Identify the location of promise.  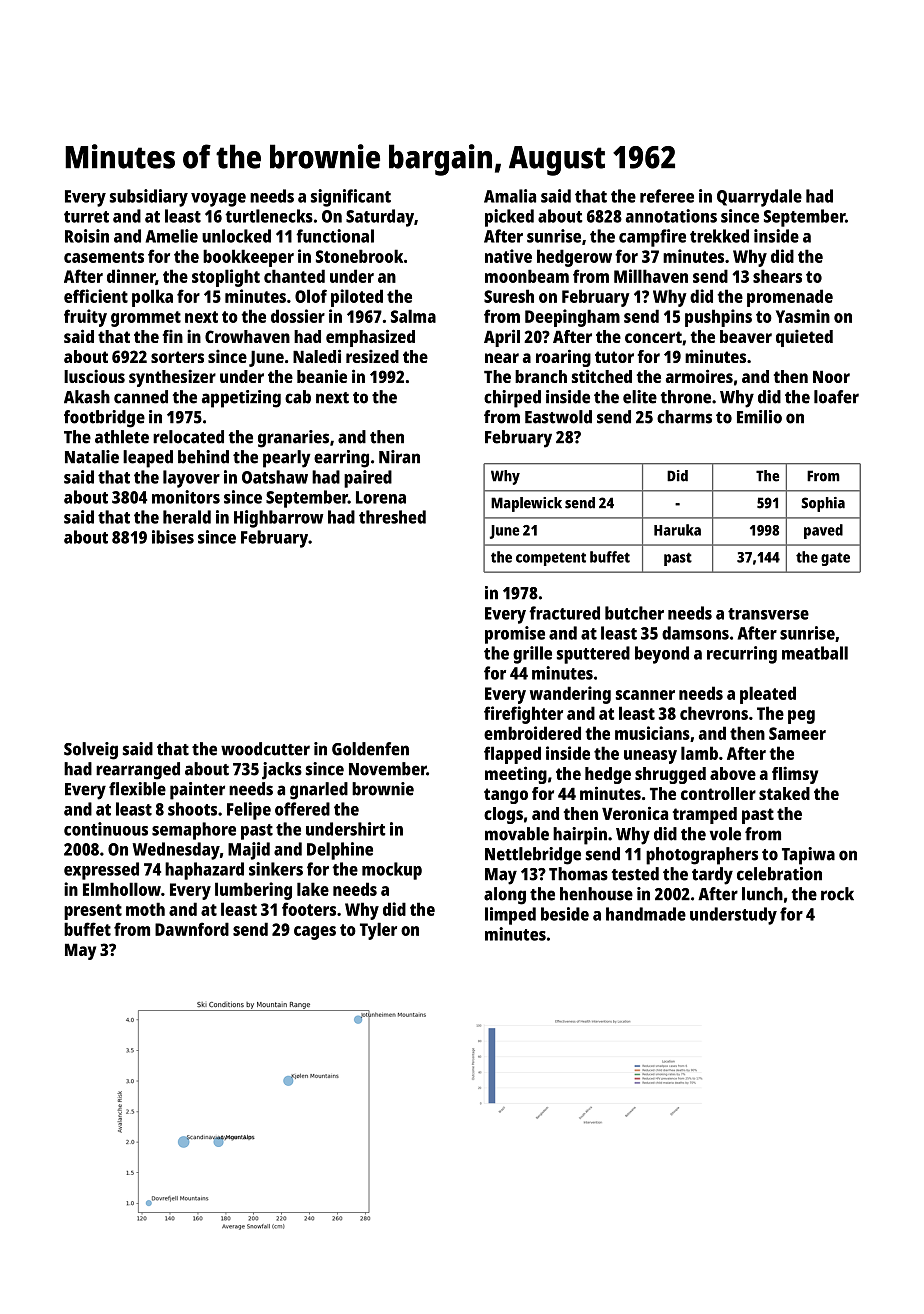
(515, 635).
